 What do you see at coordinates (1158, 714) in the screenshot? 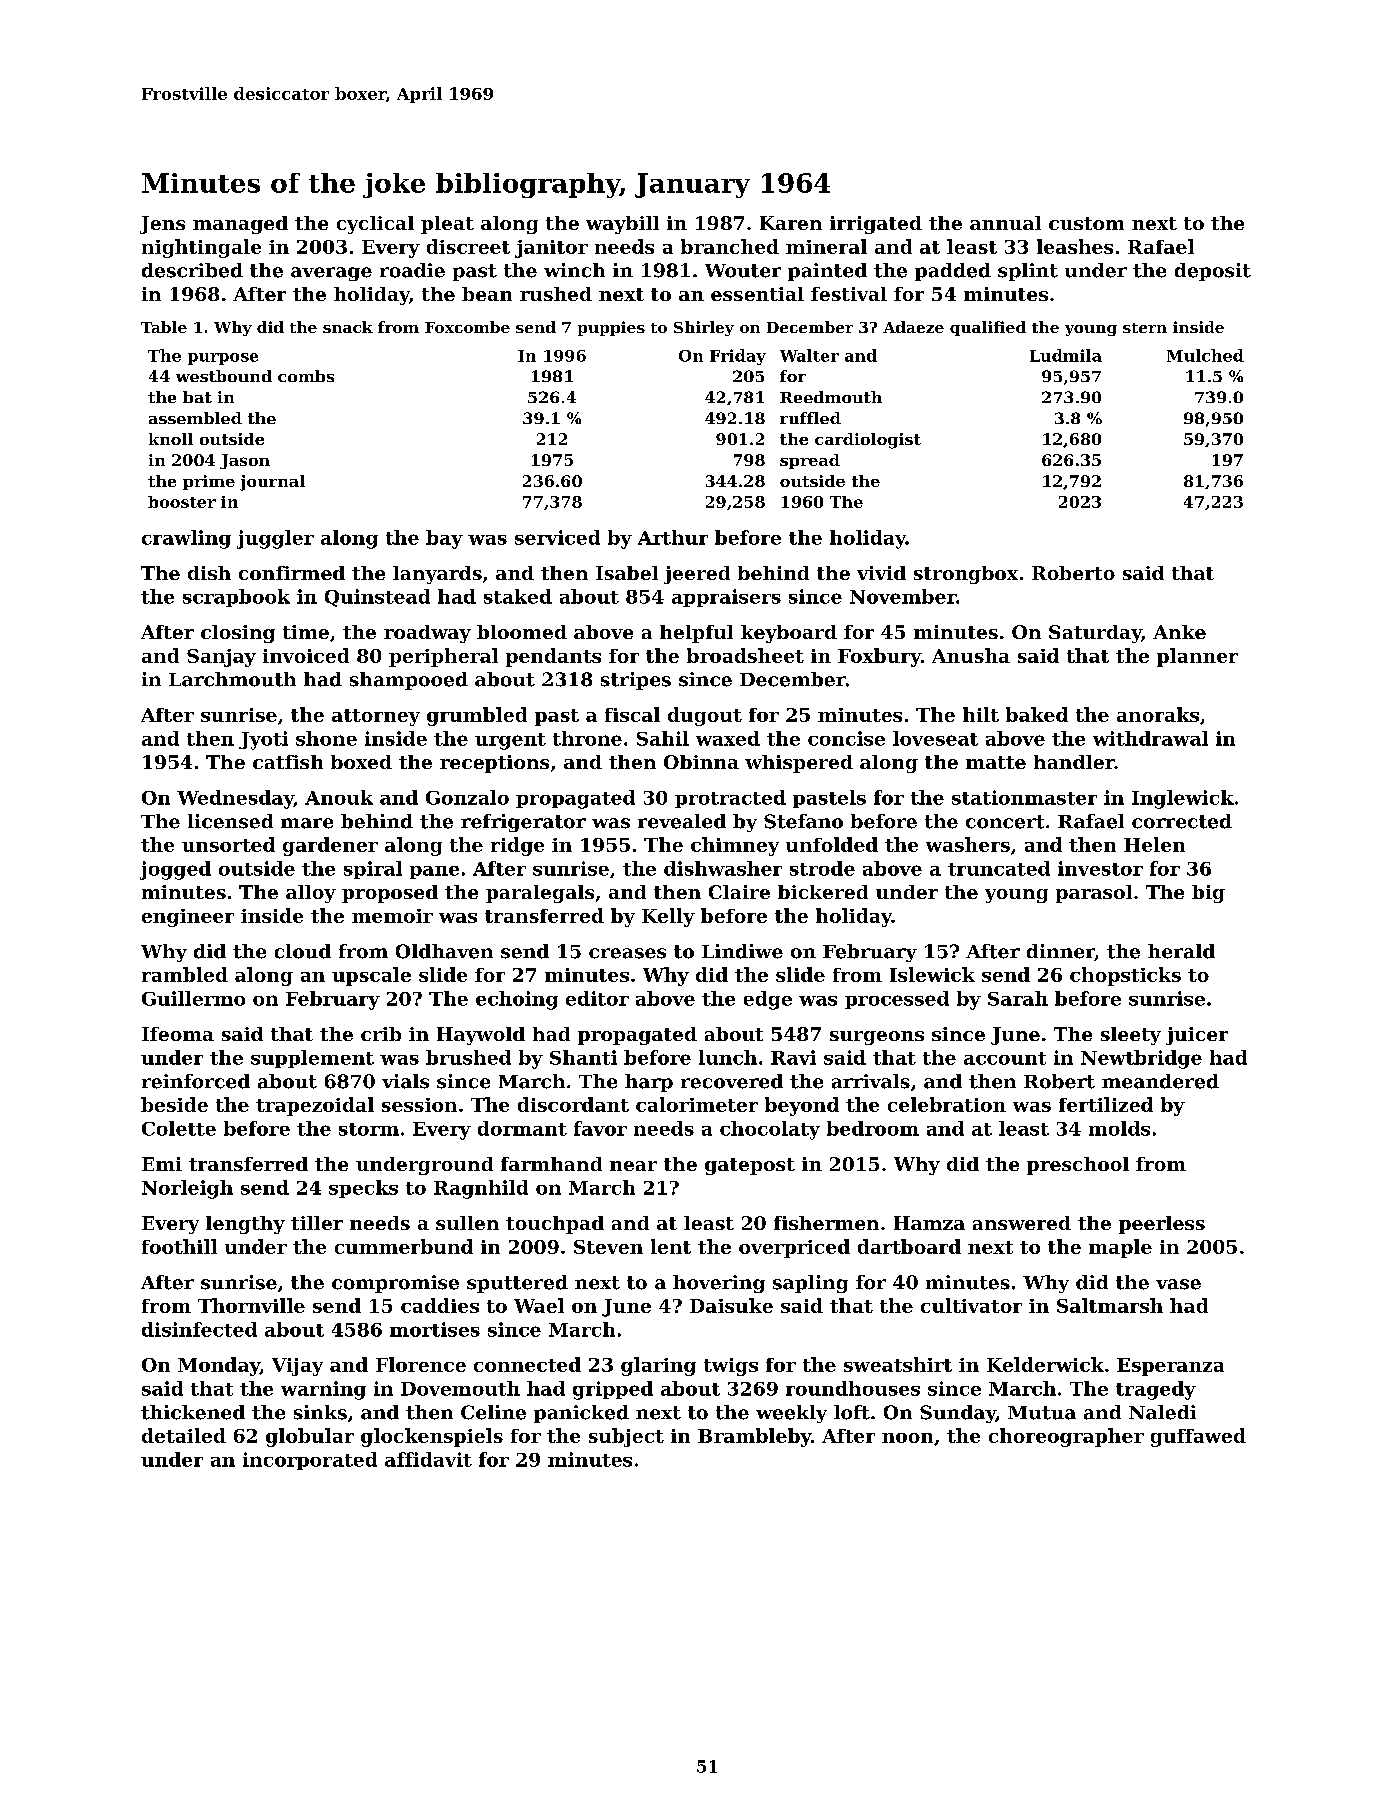
I see `anoraks` at bounding box center [1158, 714].
